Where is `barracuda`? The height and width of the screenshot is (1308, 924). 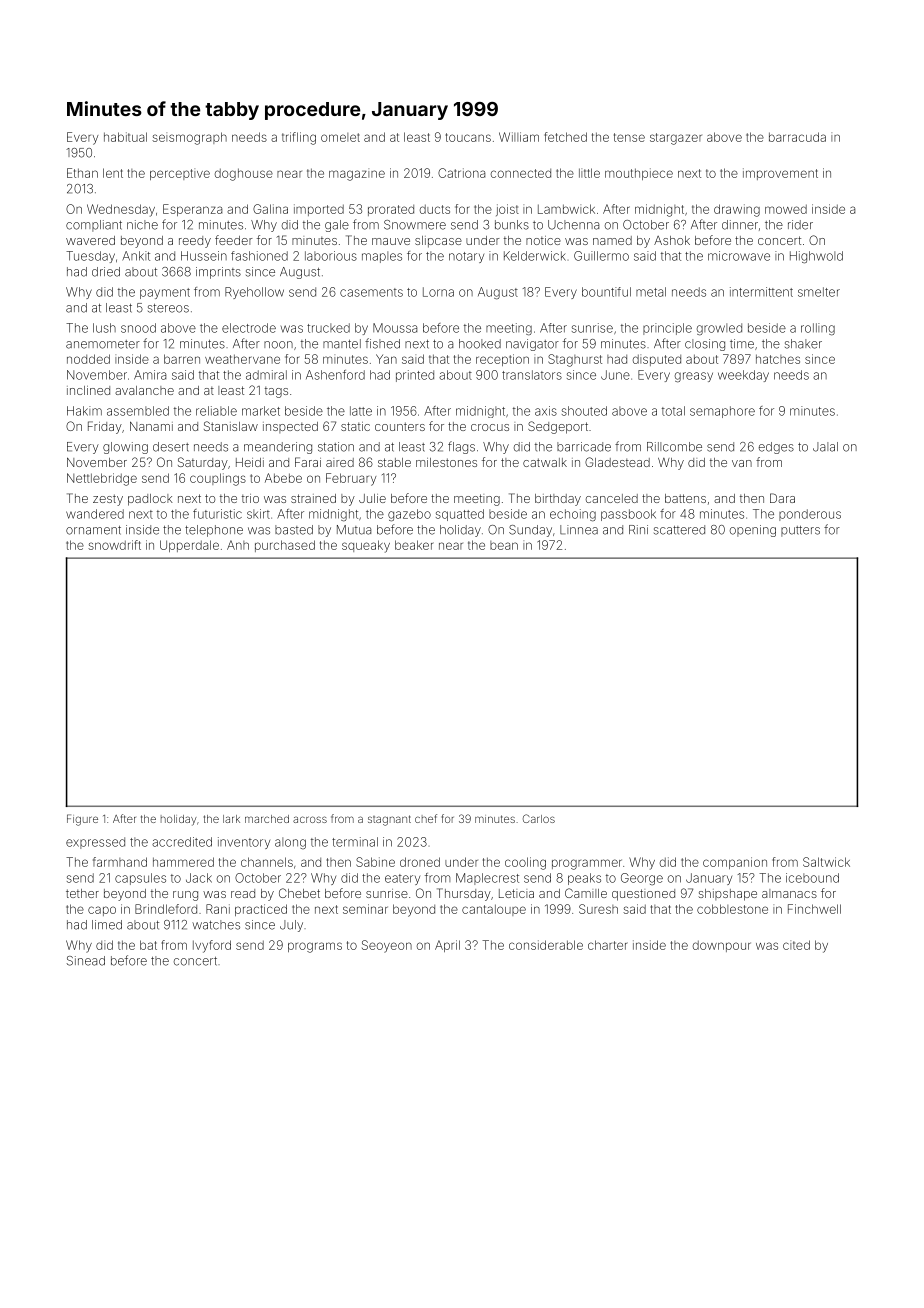
barracuda is located at coordinates (797, 137).
